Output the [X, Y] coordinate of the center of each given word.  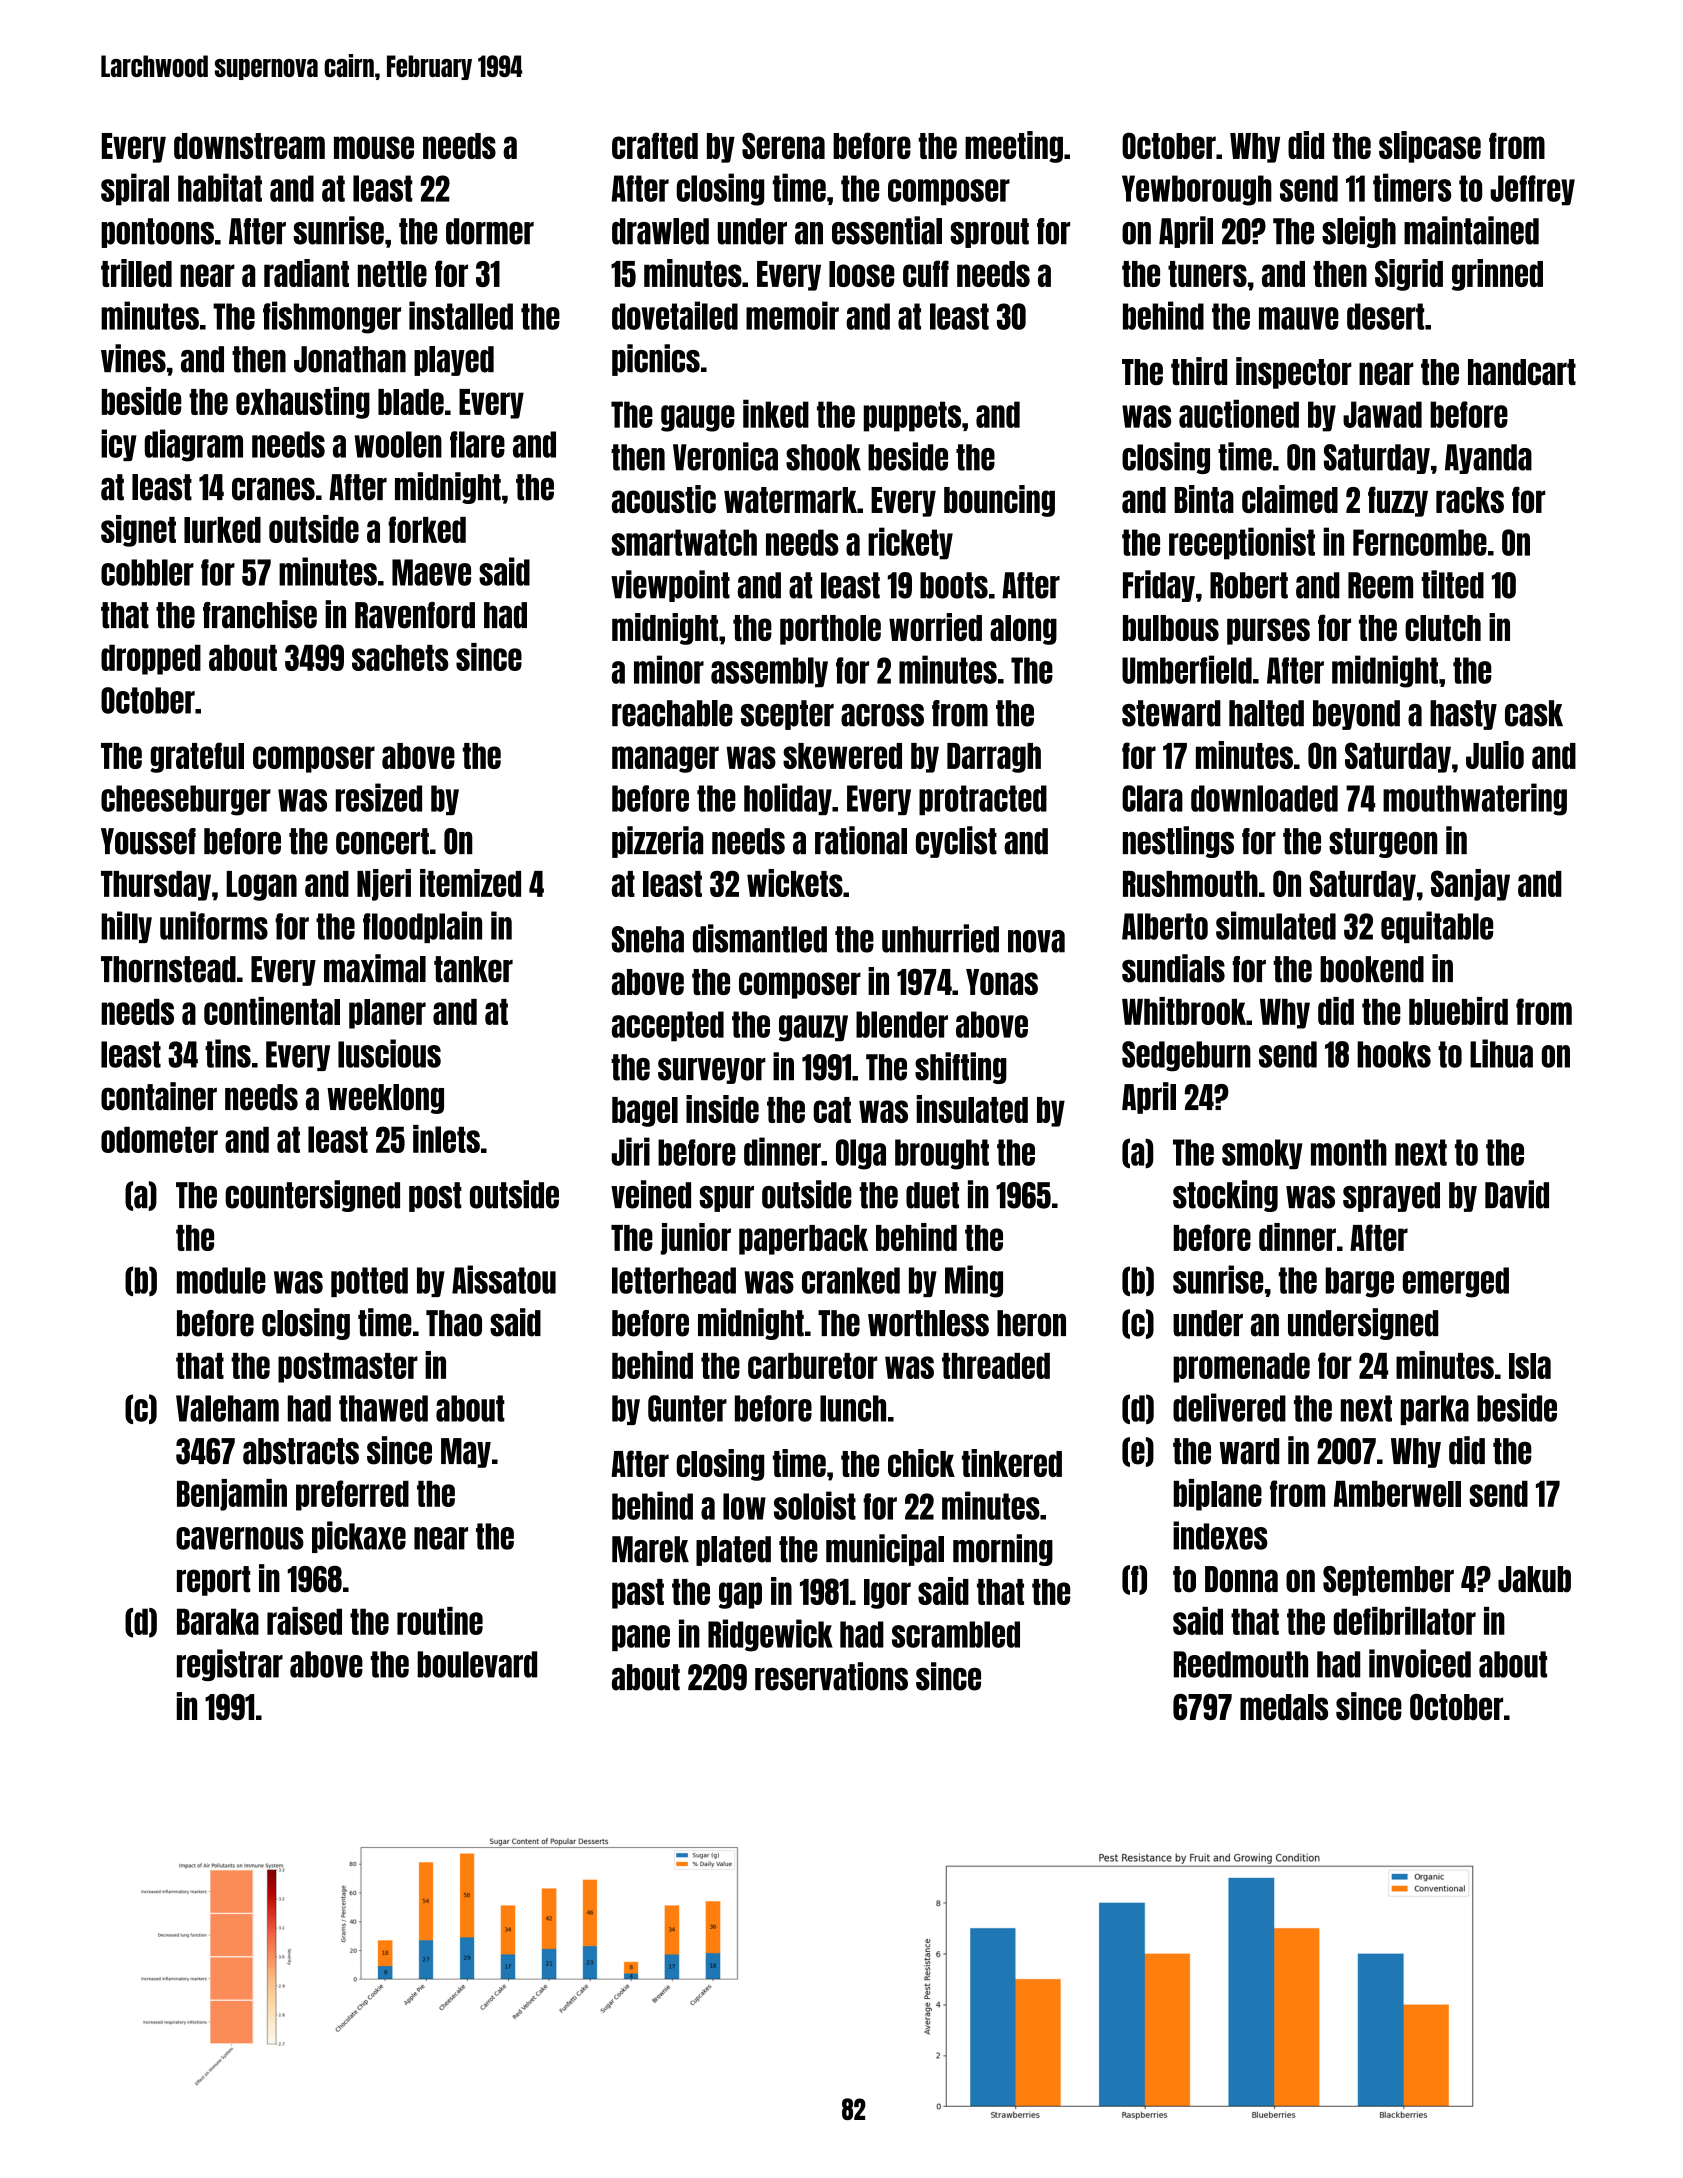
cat [832, 1110]
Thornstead [168, 969]
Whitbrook [1184, 1011]
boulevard [477, 1664]
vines [133, 358]
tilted [1452, 584]
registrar [230, 1665]
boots [954, 585]
